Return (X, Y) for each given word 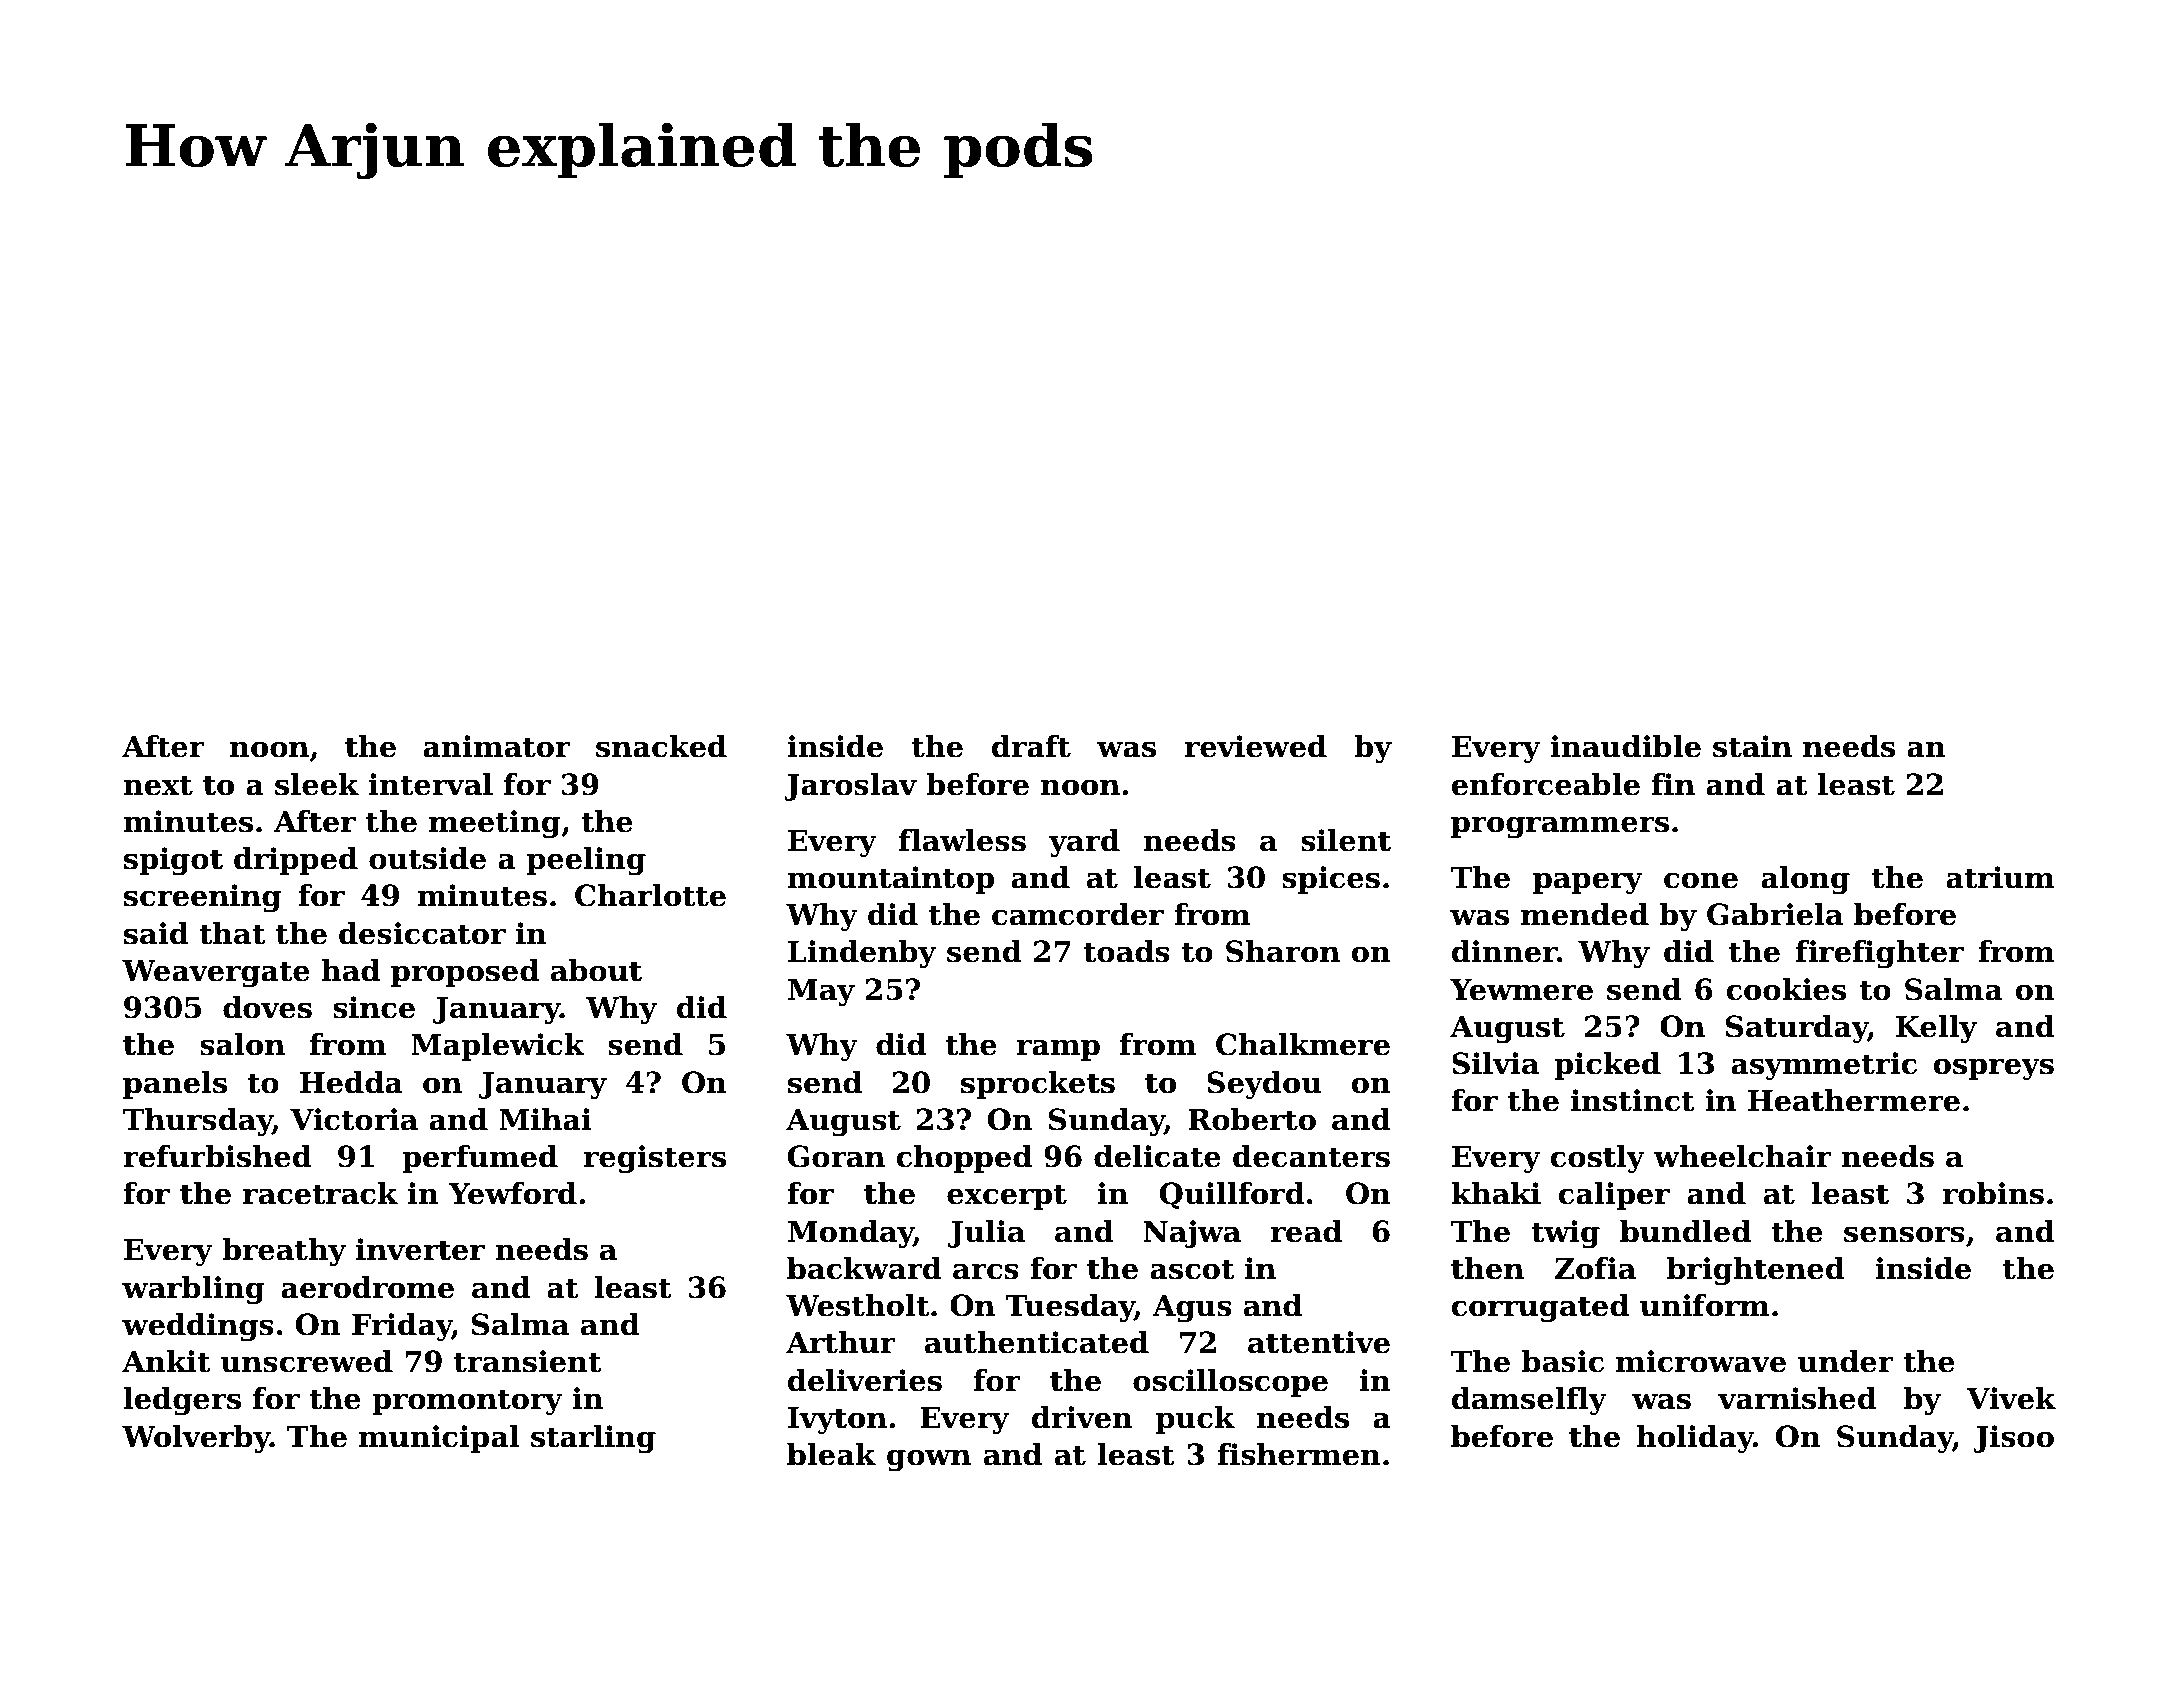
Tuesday (1070, 1308)
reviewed (1256, 746)
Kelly (1936, 1029)
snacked (661, 746)
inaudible (1625, 746)
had (350, 970)
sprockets (1038, 1085)
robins (1993, 1193)
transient (527, 1361)
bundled (1685, 1231)
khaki (1496, 1193)
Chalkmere (1303, 1044)
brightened (1756, 1271)
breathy (284, 1252)
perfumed (480, 1159)
